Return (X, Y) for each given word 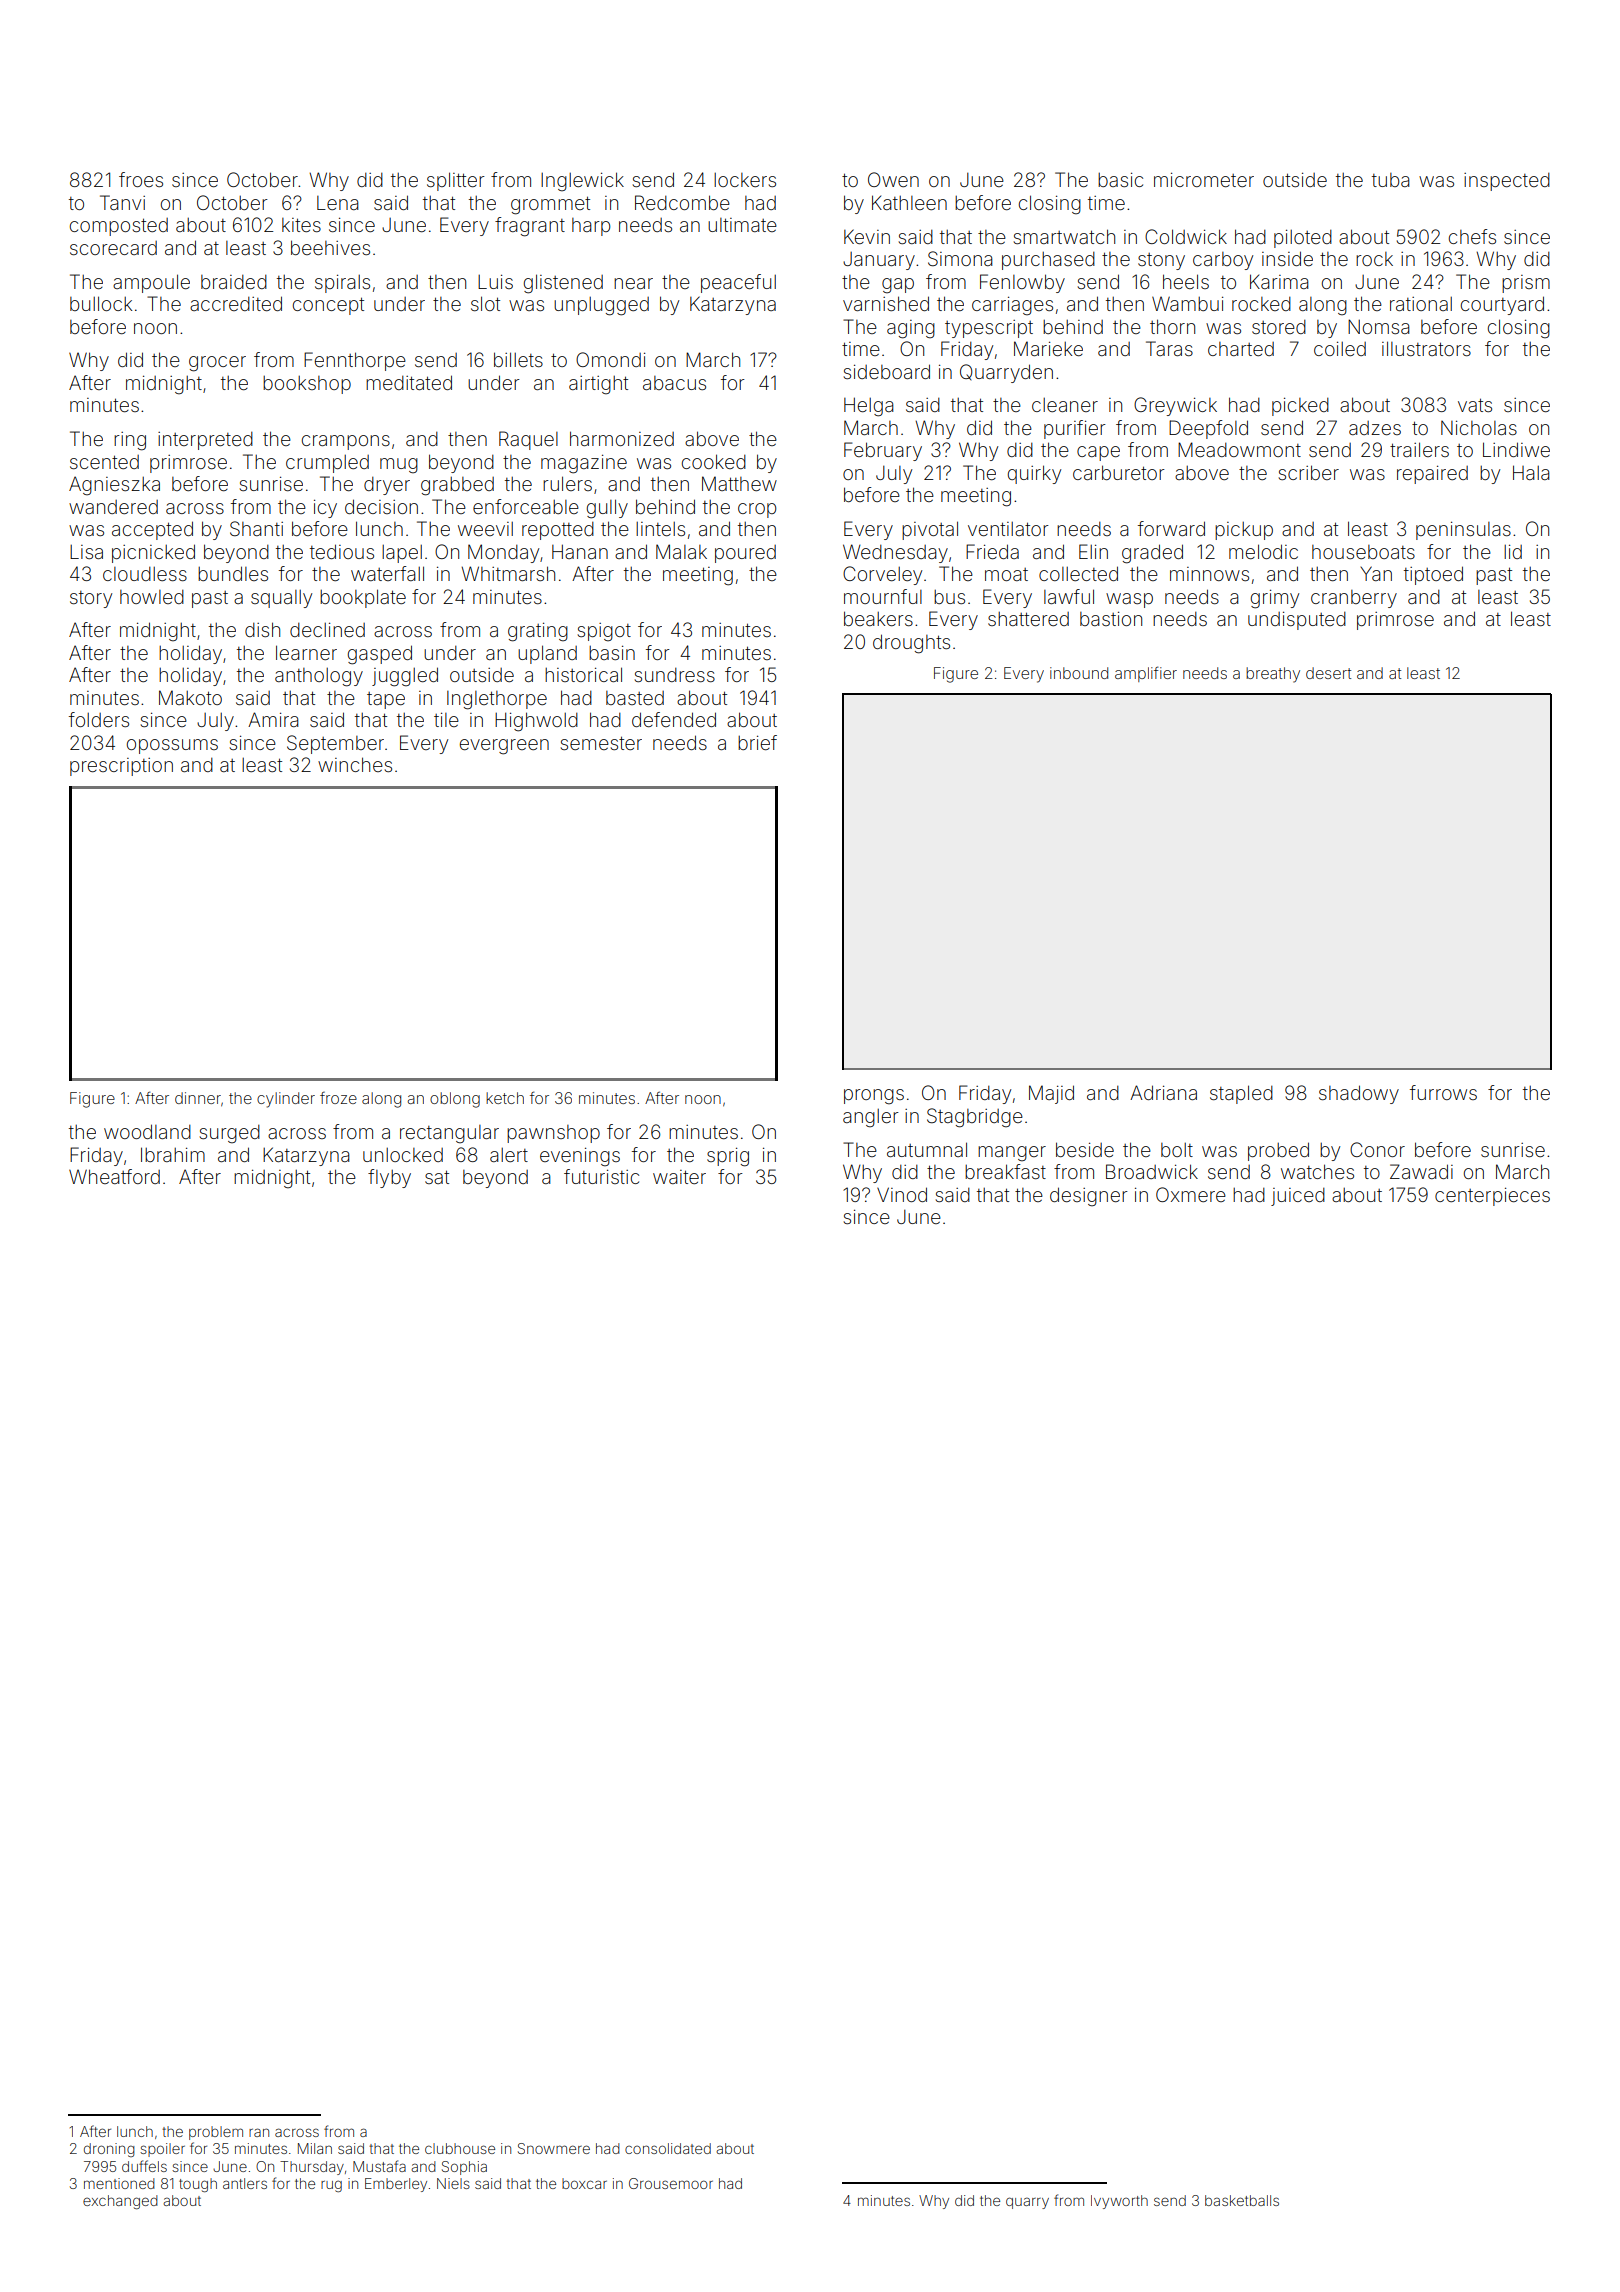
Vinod (902, 1194)
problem (216, 2133)
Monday (503, 553)
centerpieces (1492, 1197)
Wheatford (114, 1176)
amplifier (1146, 674)
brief (757, 742)
